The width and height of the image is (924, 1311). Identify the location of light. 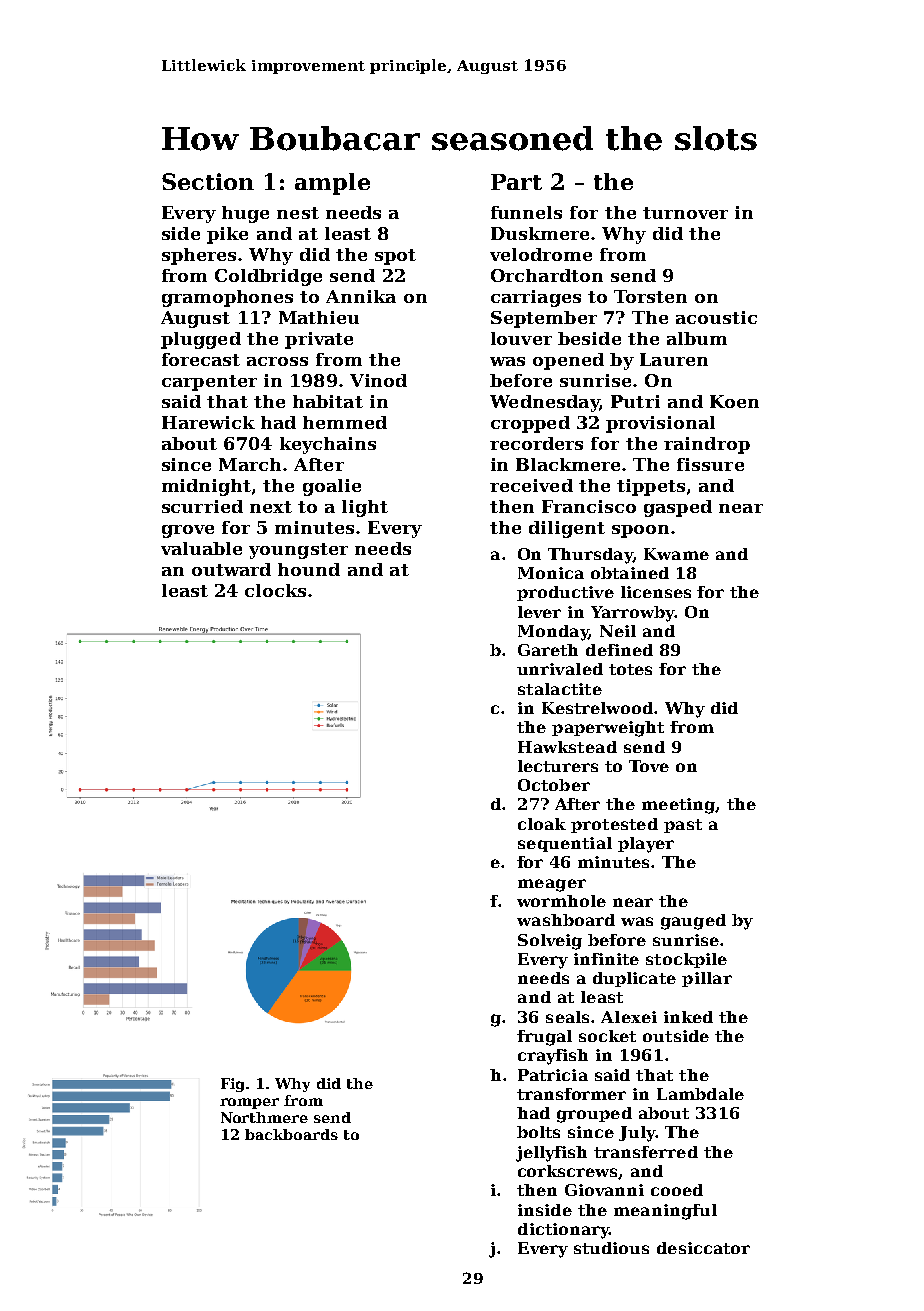
(365, 508).
